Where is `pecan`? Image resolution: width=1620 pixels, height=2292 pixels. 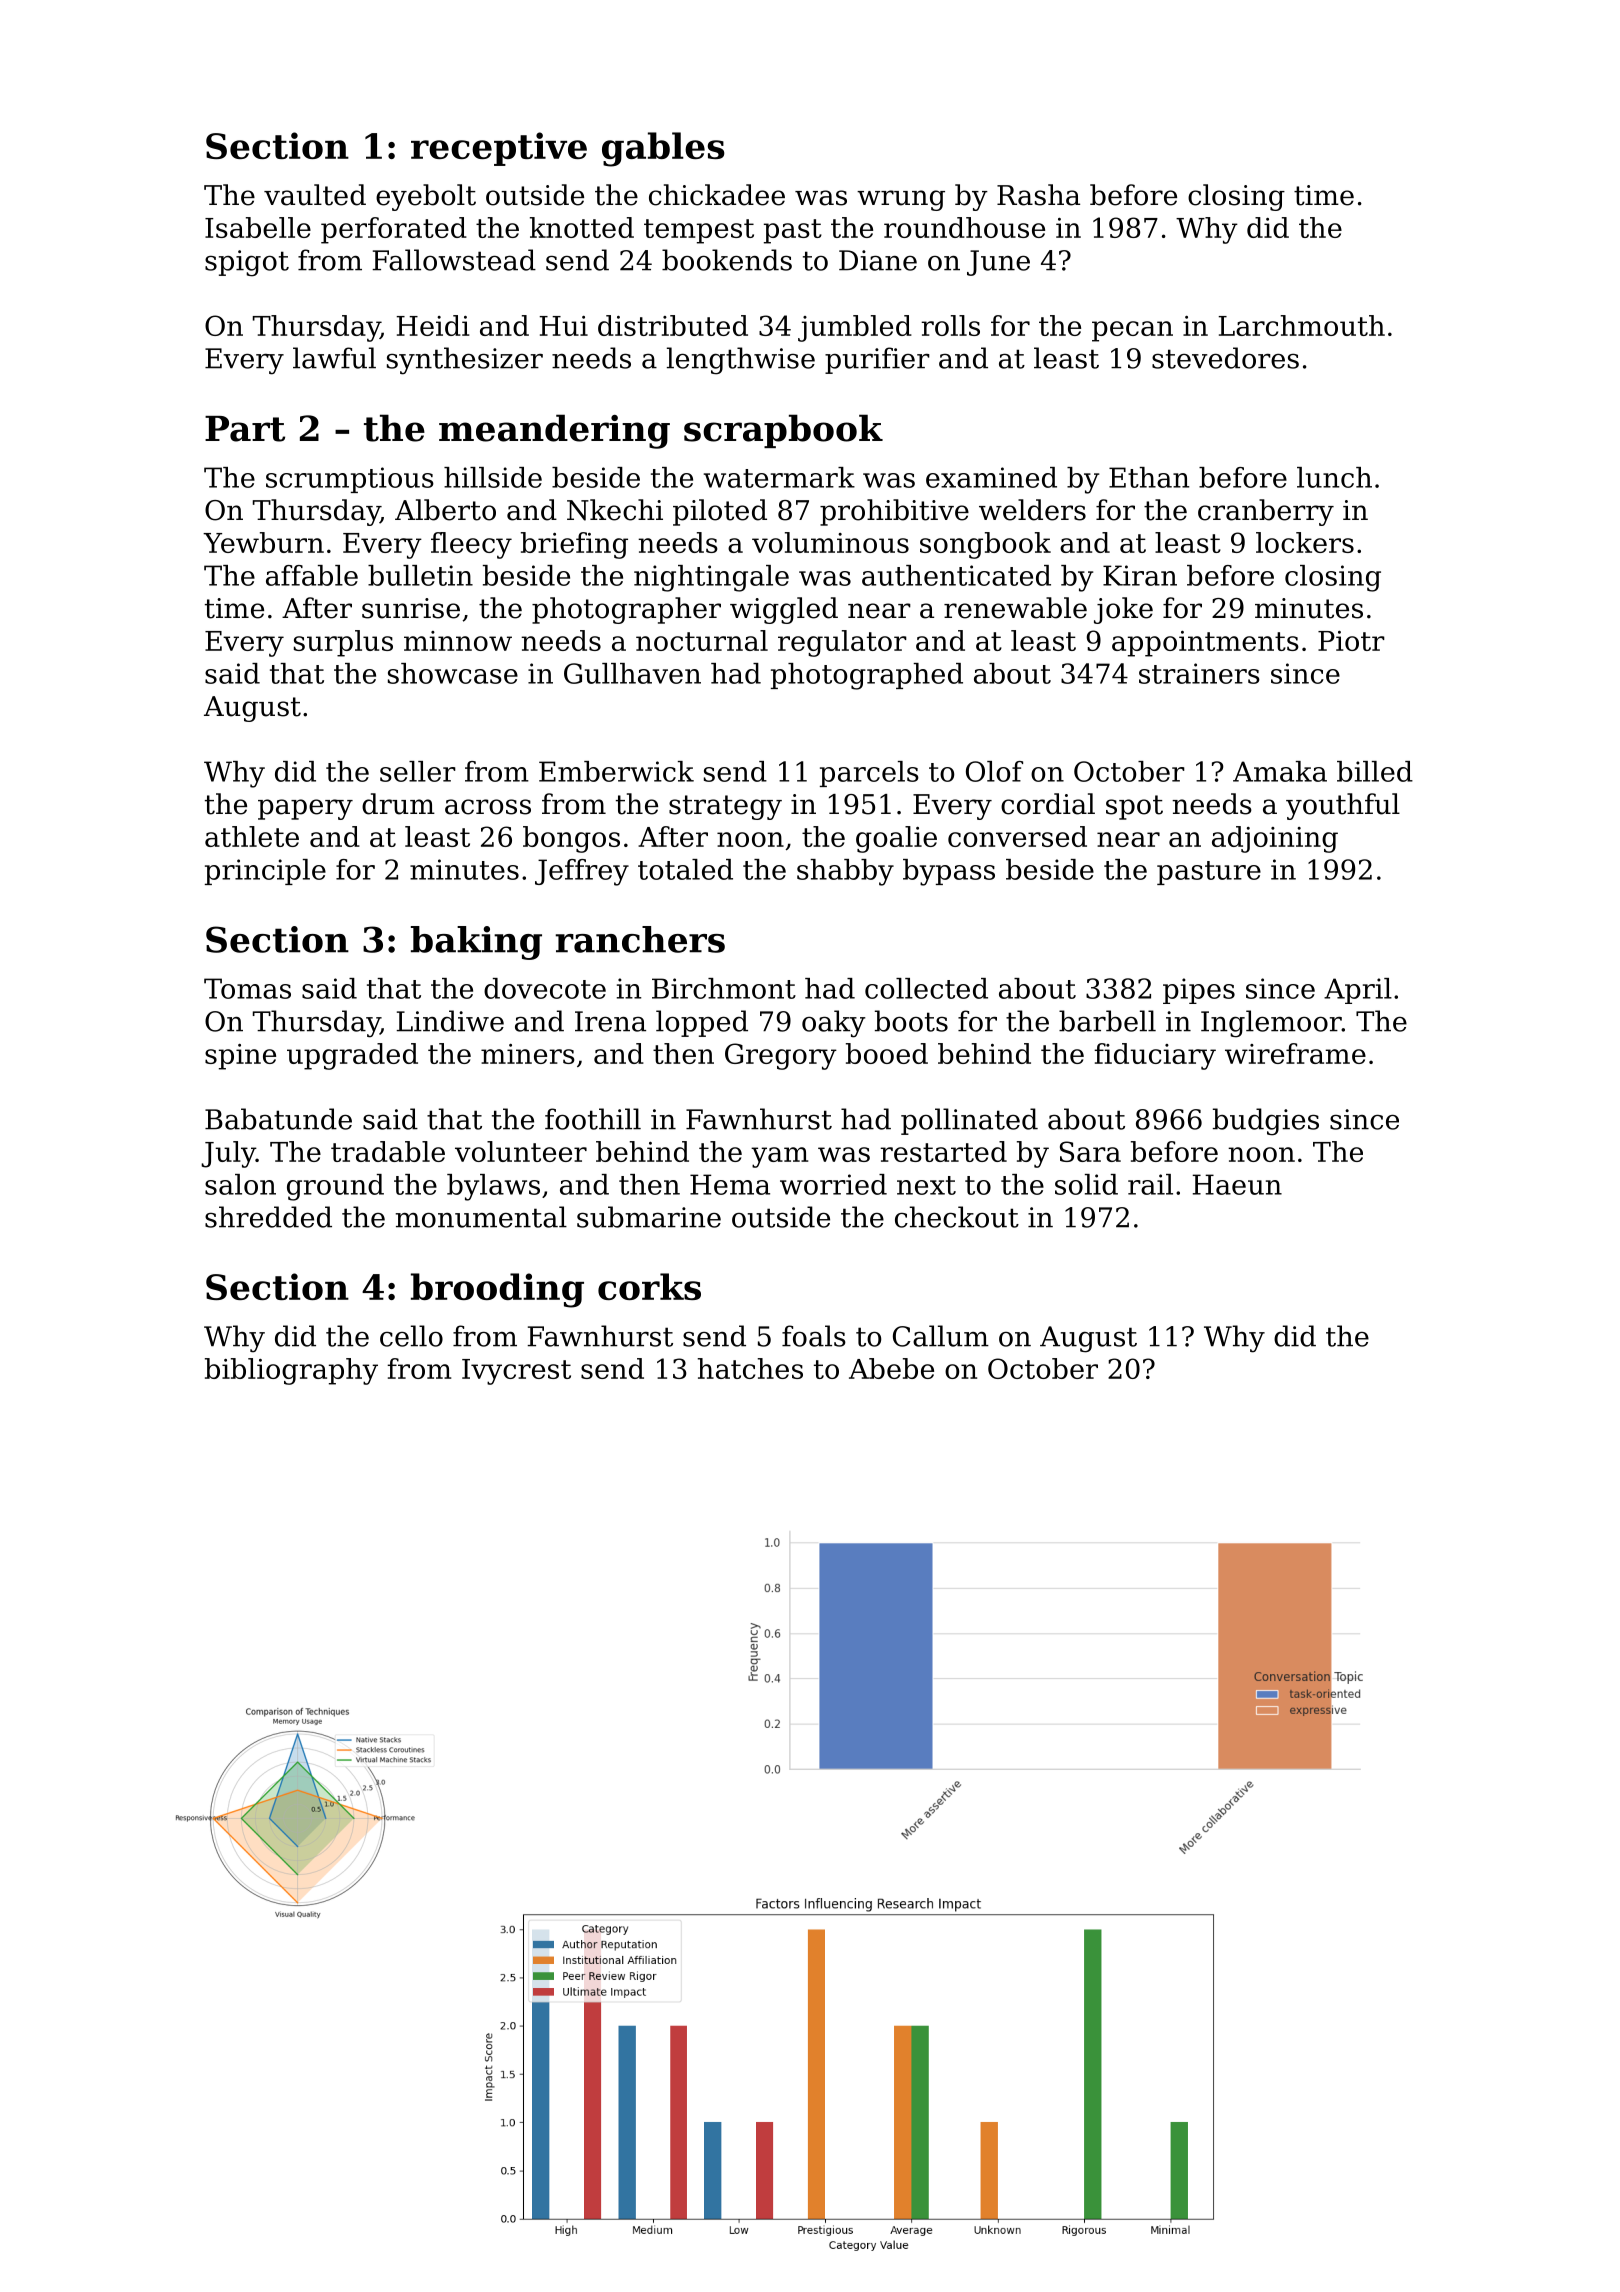 pecan is located at coordinates (1132, 331).
